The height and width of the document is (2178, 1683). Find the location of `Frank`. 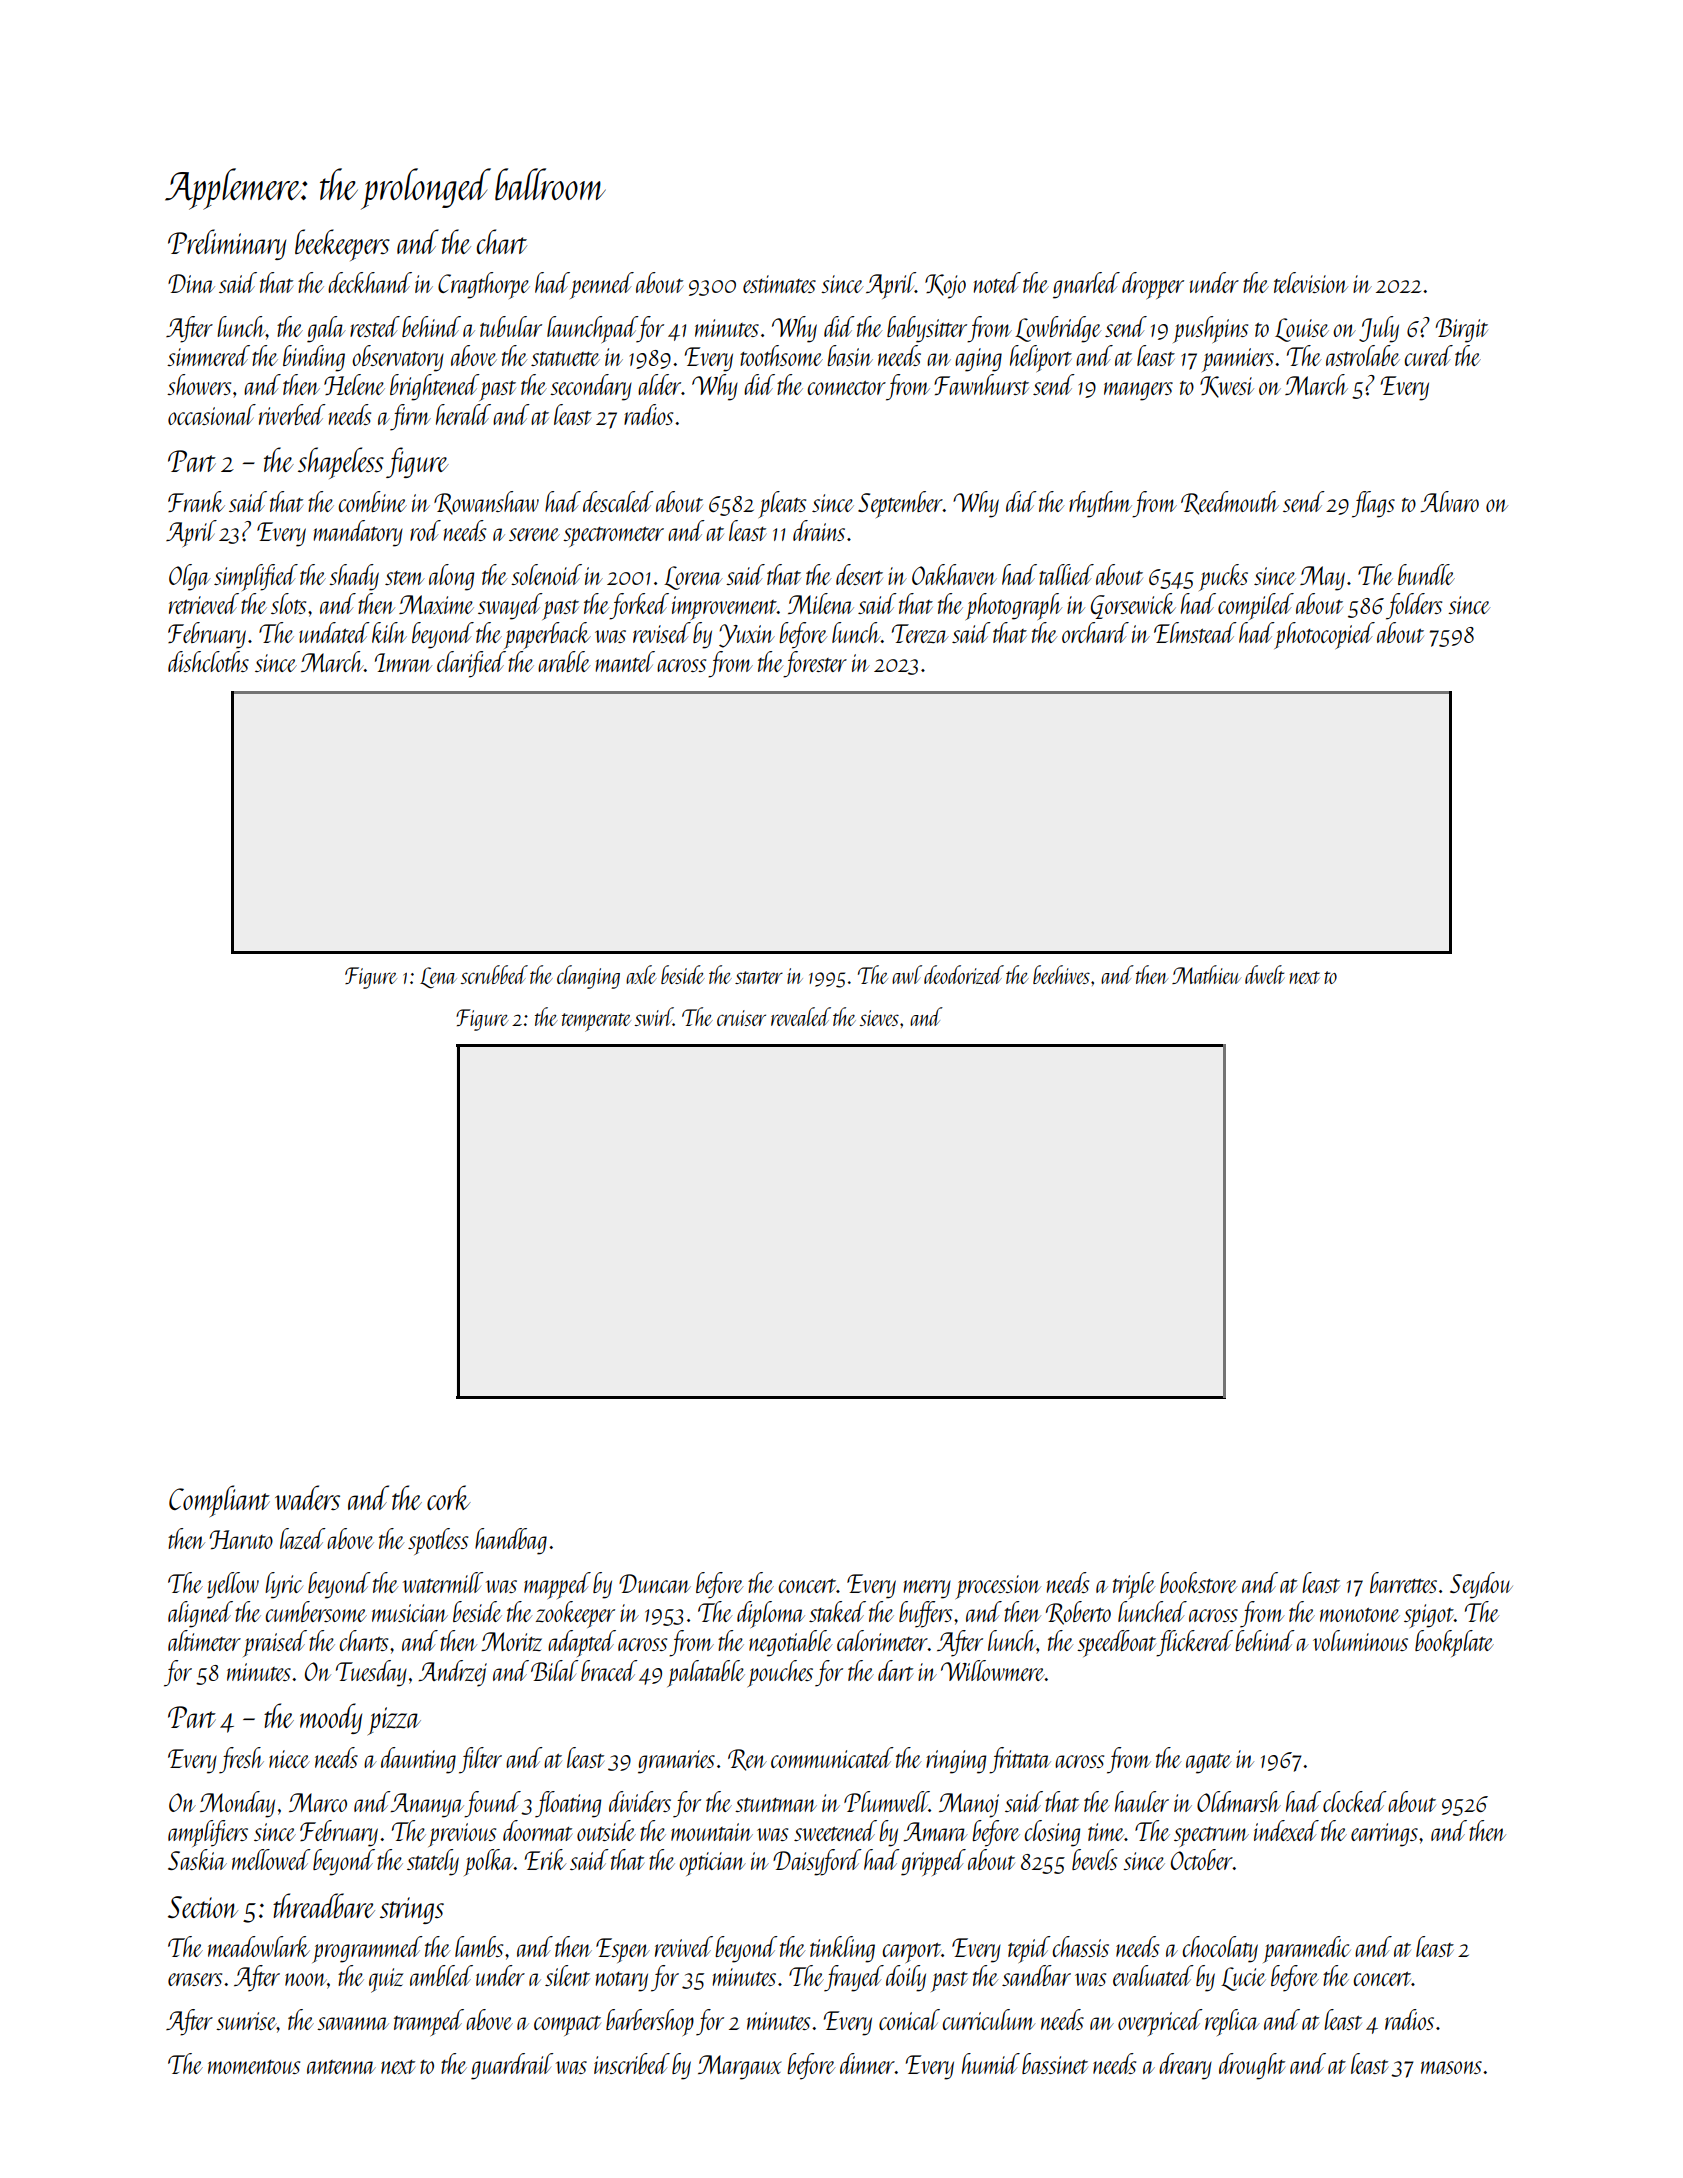

Frank is located at coordinates (196, 501).
